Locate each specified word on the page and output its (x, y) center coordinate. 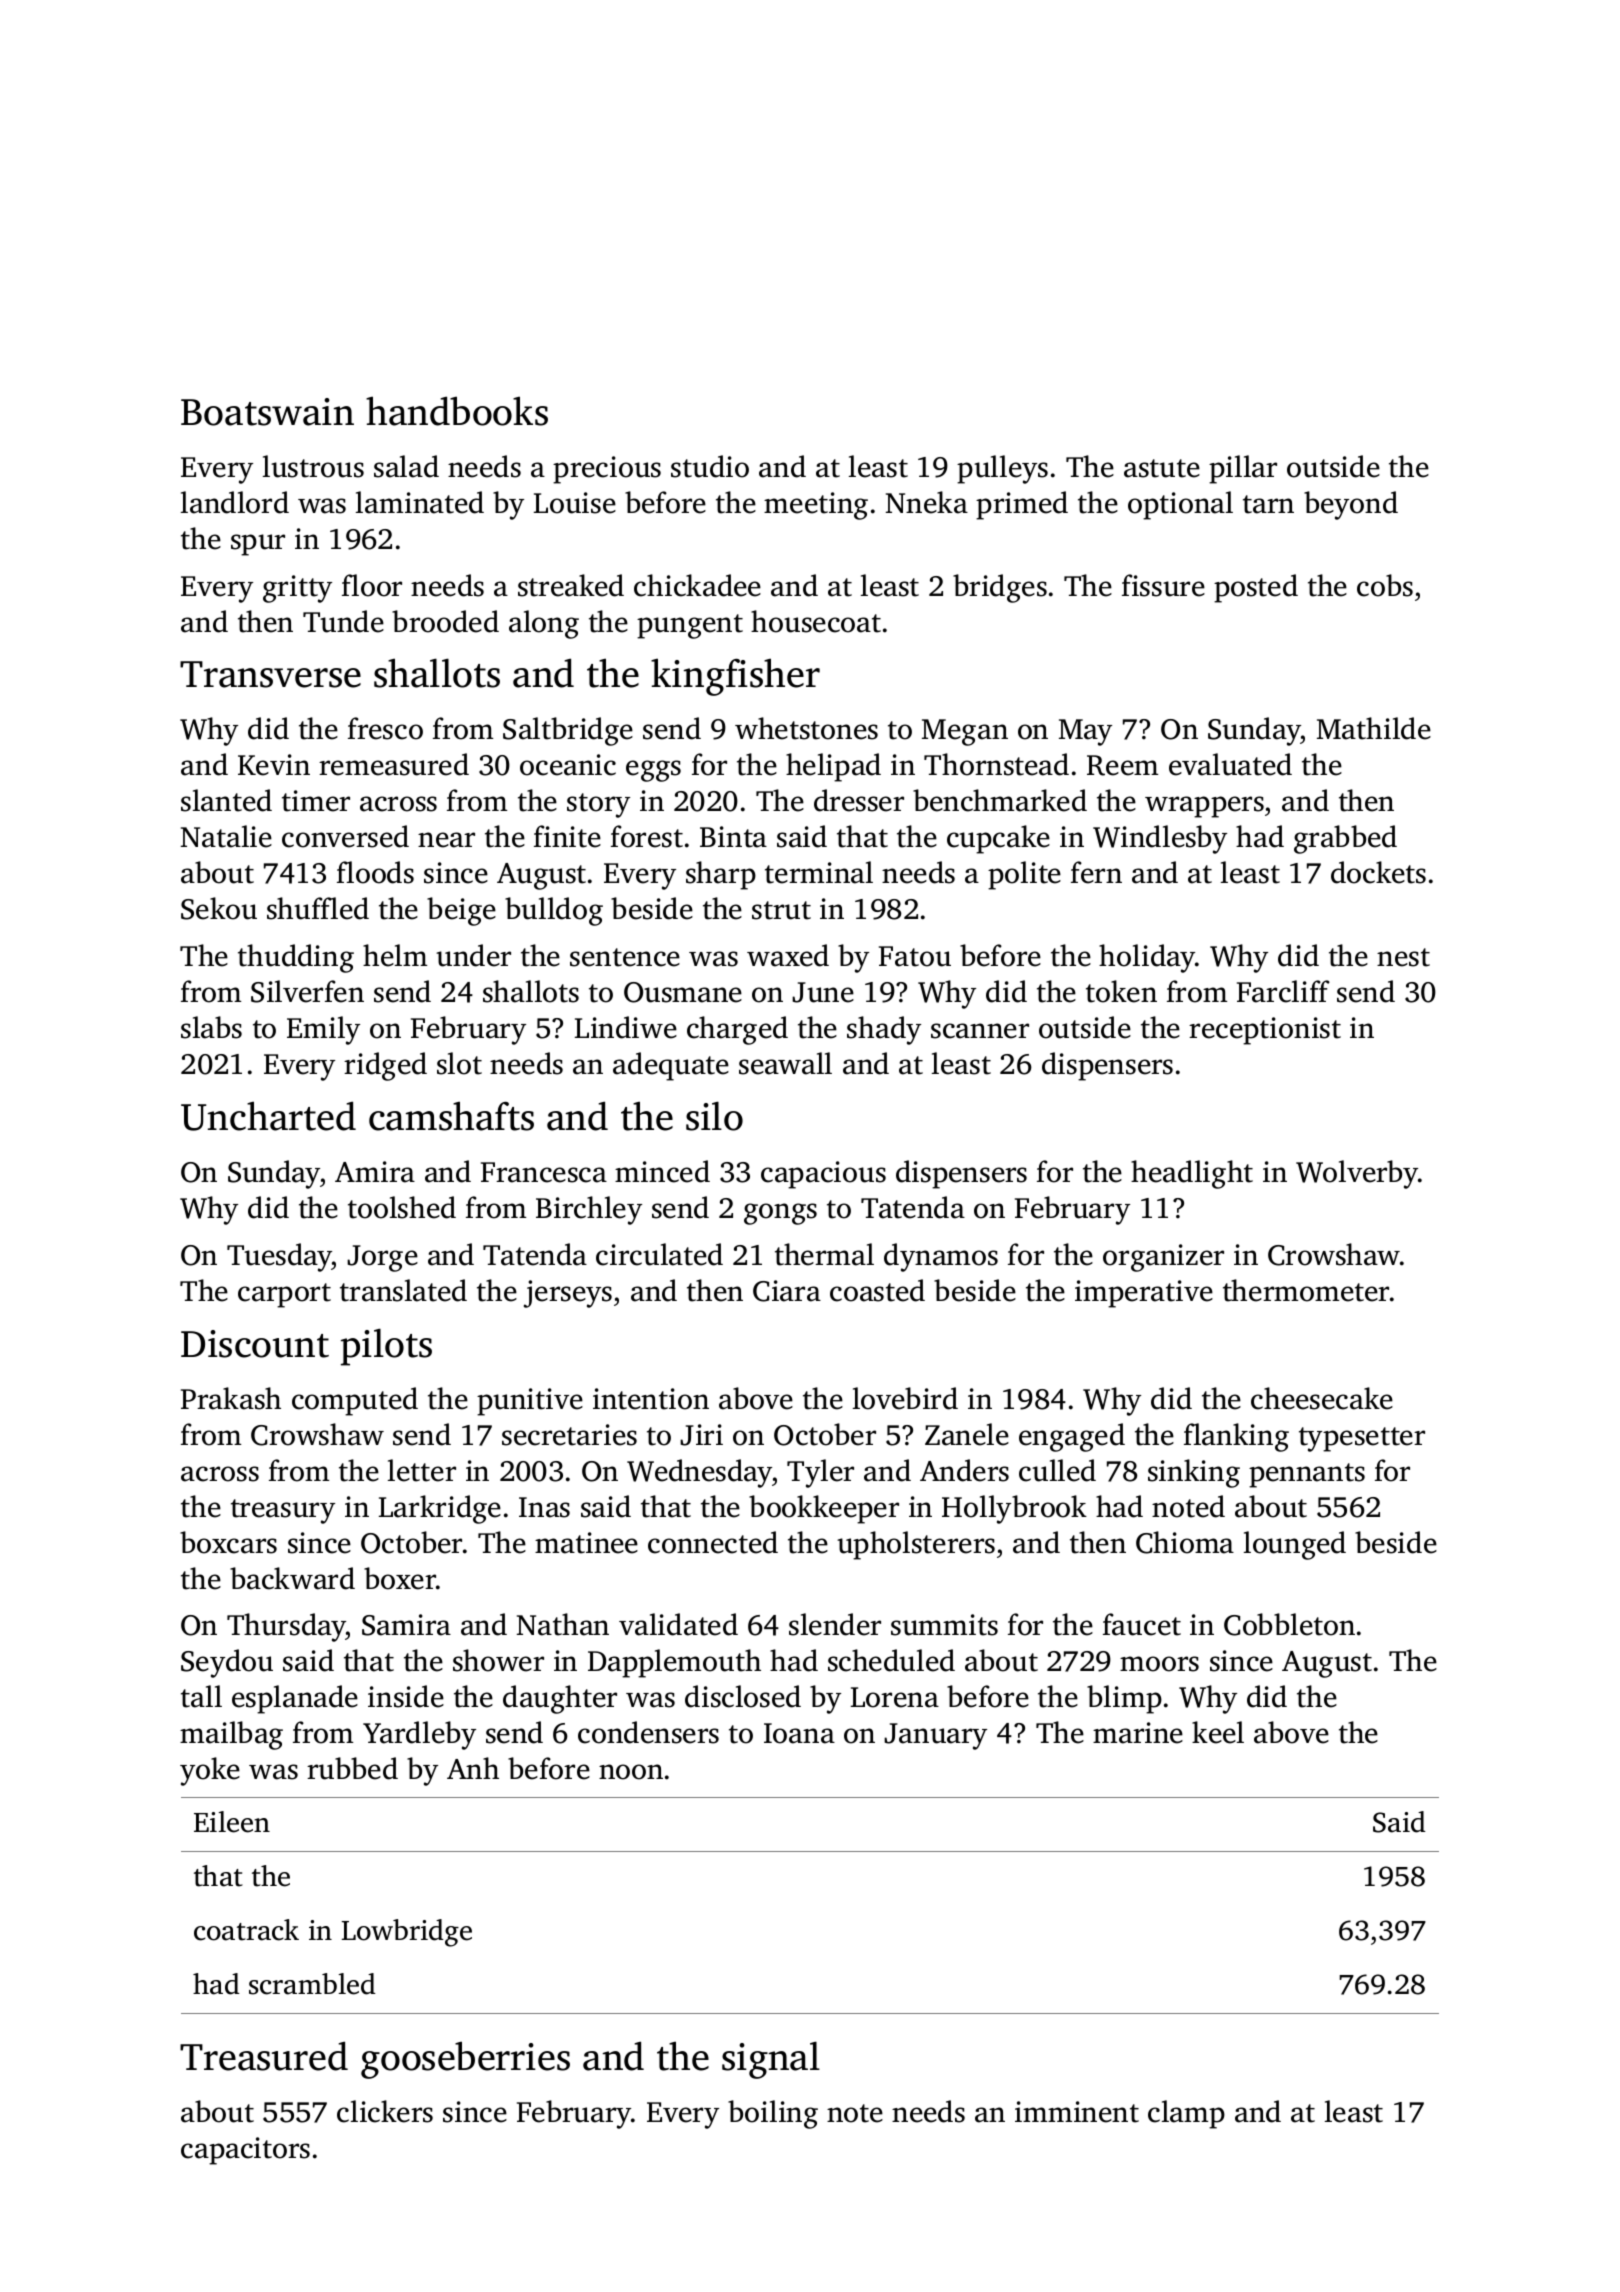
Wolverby (1357, 1174)
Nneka (927, 502)
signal (771, 2060)
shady (884, 1030)
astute (1162, 468)
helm (395, 955)
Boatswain (267, 412)
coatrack (246, 1930)
